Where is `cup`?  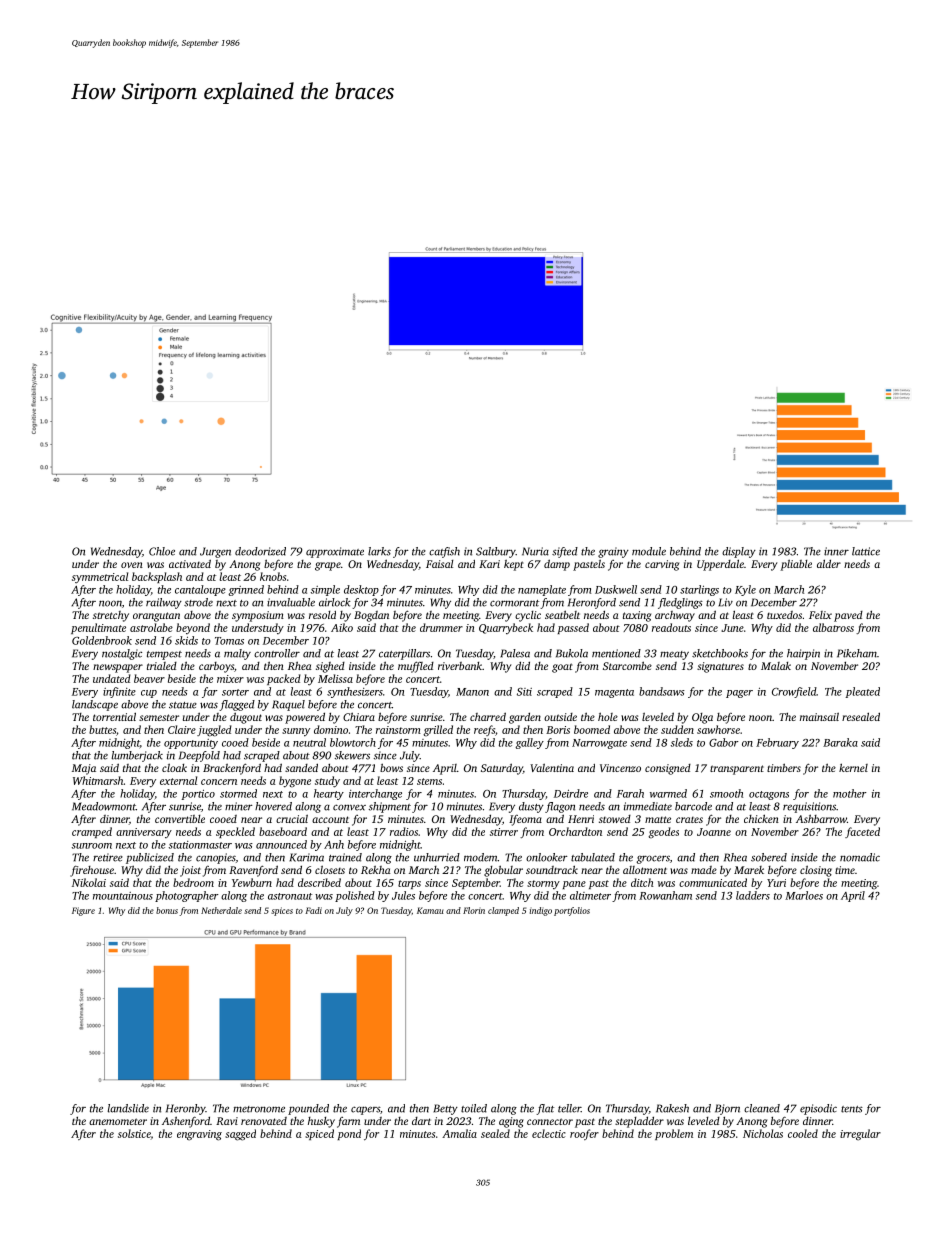 cup is located at coordinates (149, 694).
